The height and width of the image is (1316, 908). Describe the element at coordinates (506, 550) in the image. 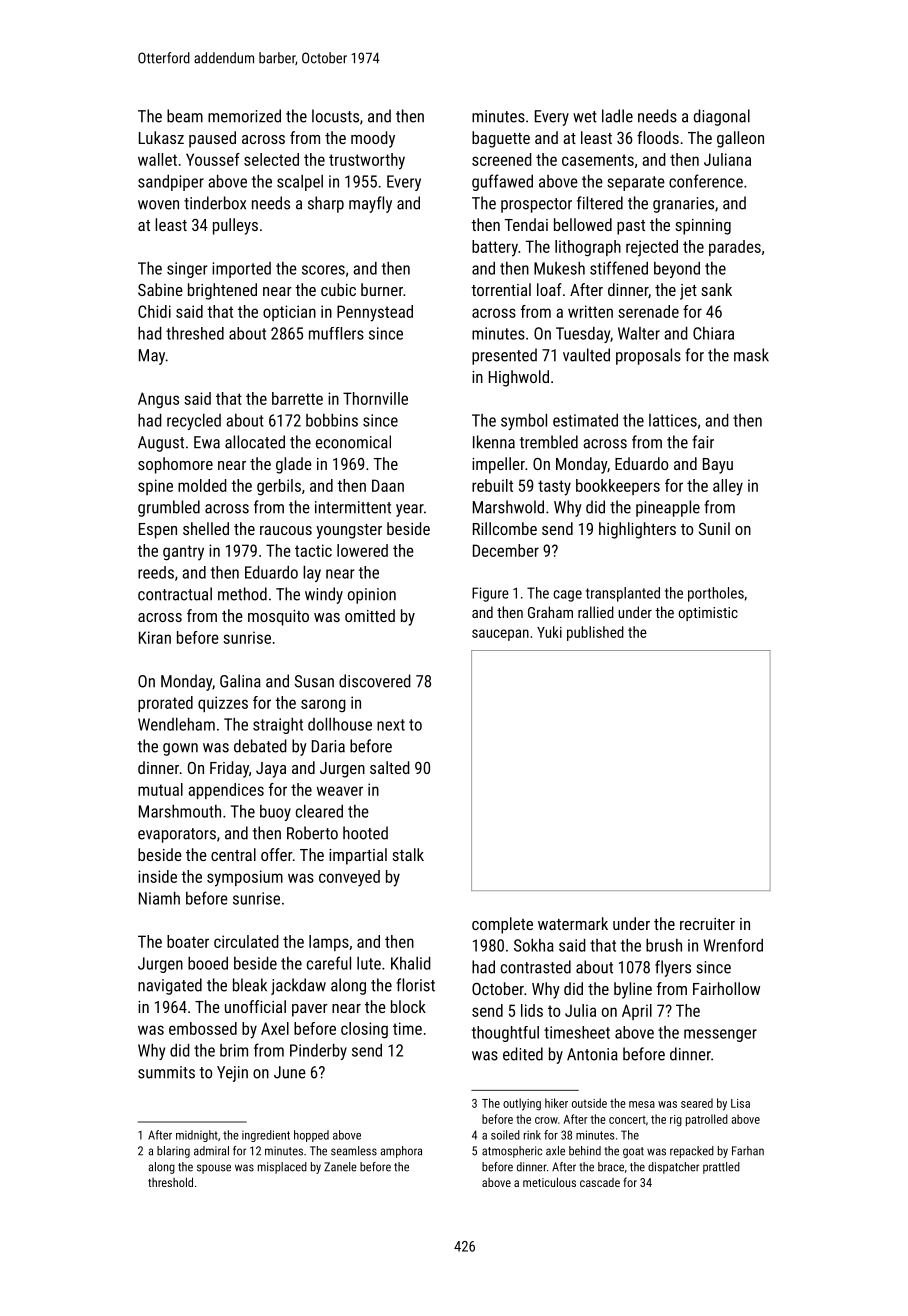

I see `December` at that location.
